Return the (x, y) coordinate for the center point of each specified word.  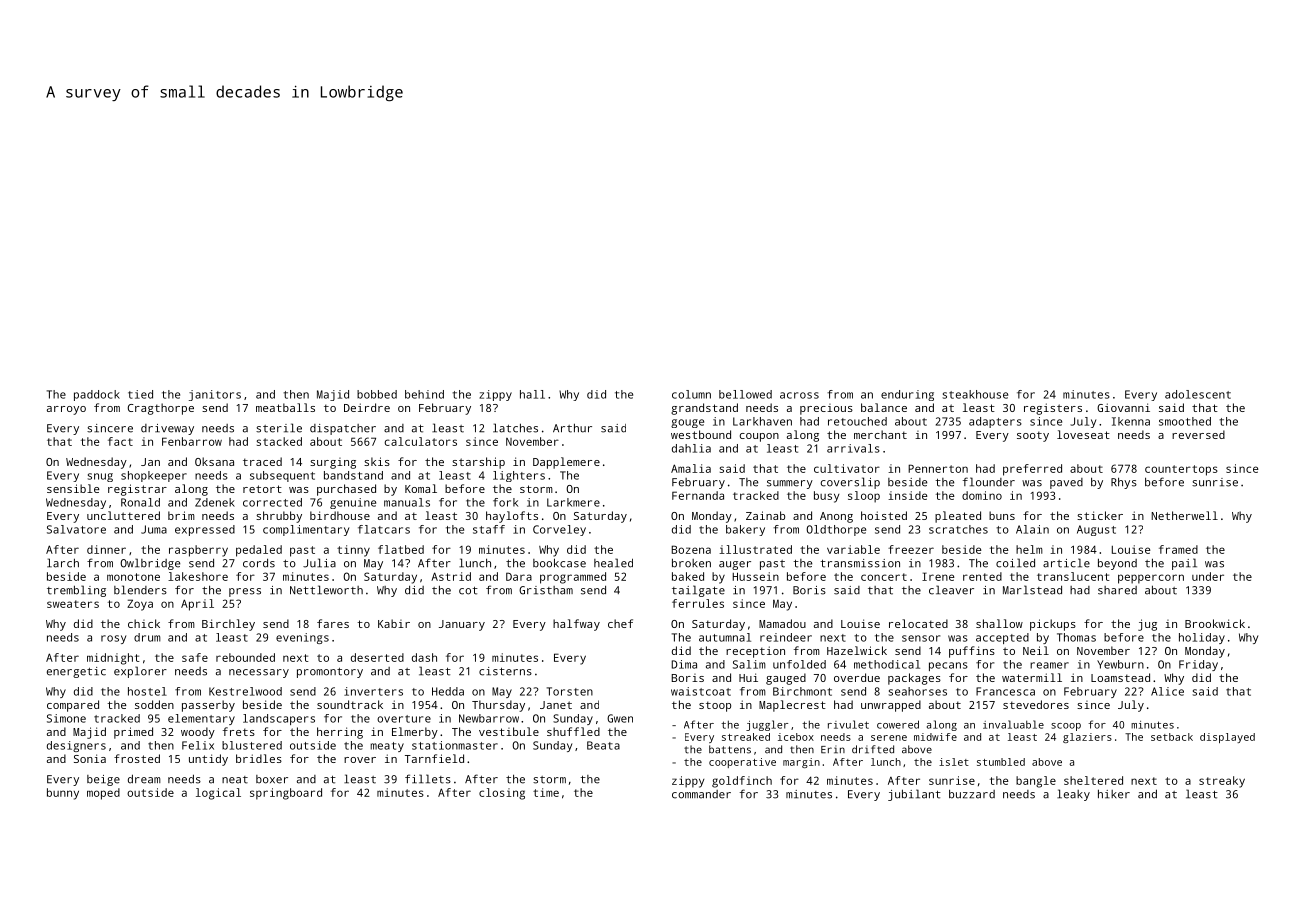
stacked (279, 441)
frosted (137, 758)
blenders (140, 590)
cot (468, 591)
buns (1002, 515)
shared (1117, 590)
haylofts (512, 517)
